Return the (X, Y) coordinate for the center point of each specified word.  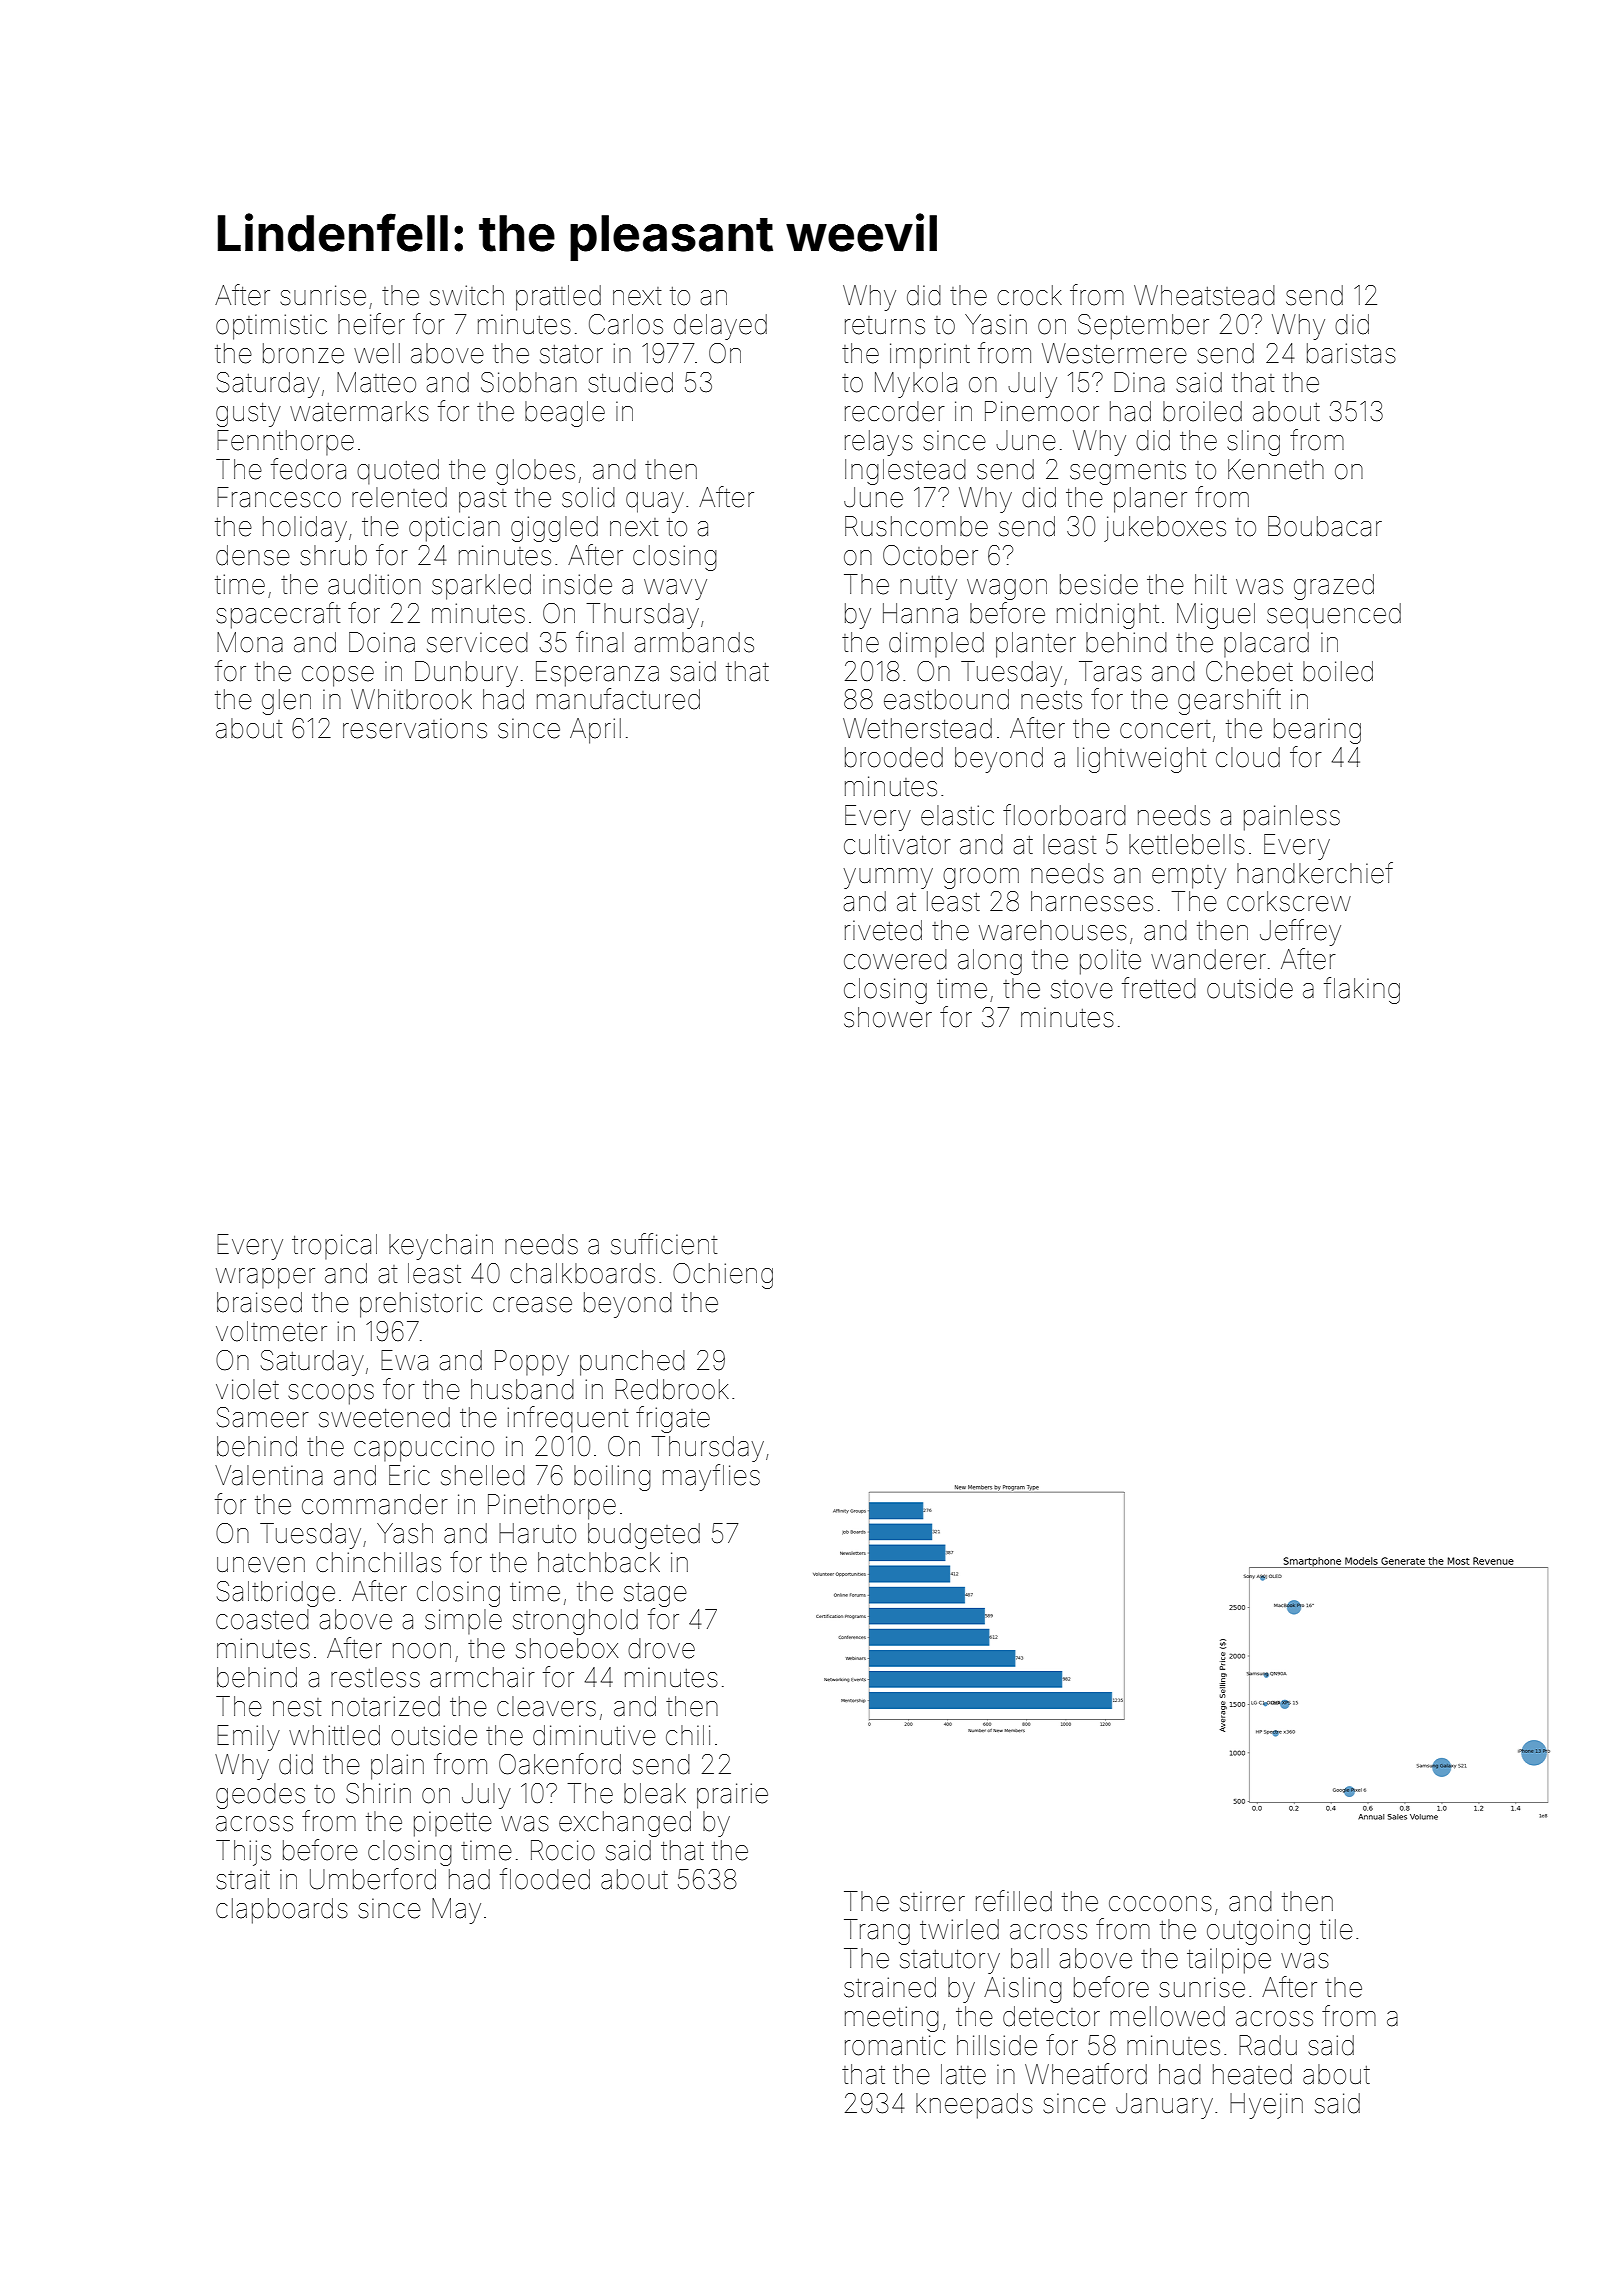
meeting (892, 2019)
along (990, 962)
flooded (545, 1879)
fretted (1159, 988)
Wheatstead (1204, 295)
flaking (1362, 990)
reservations (415, 728)
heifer (371, 324)
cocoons (1160, 1904)
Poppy (532, 1363)
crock (1029, 295)
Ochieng (723, 1276)
